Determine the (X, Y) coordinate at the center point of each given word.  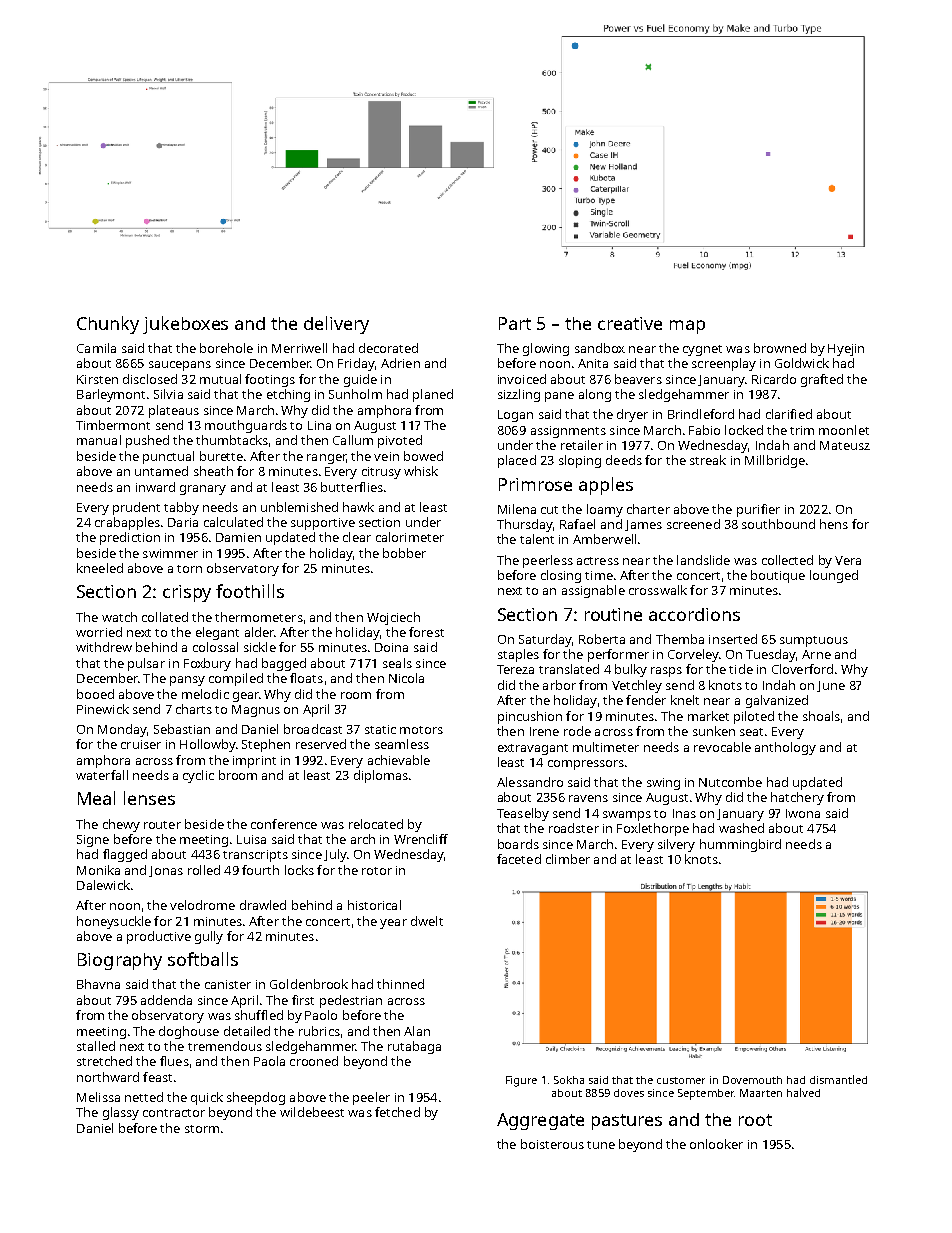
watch (119, 617)
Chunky (108, 325)
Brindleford (701, 414)
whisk (421, 471)
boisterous (552, 1144)
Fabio (704, 430)
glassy (121, 1113)
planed (433, 395)
